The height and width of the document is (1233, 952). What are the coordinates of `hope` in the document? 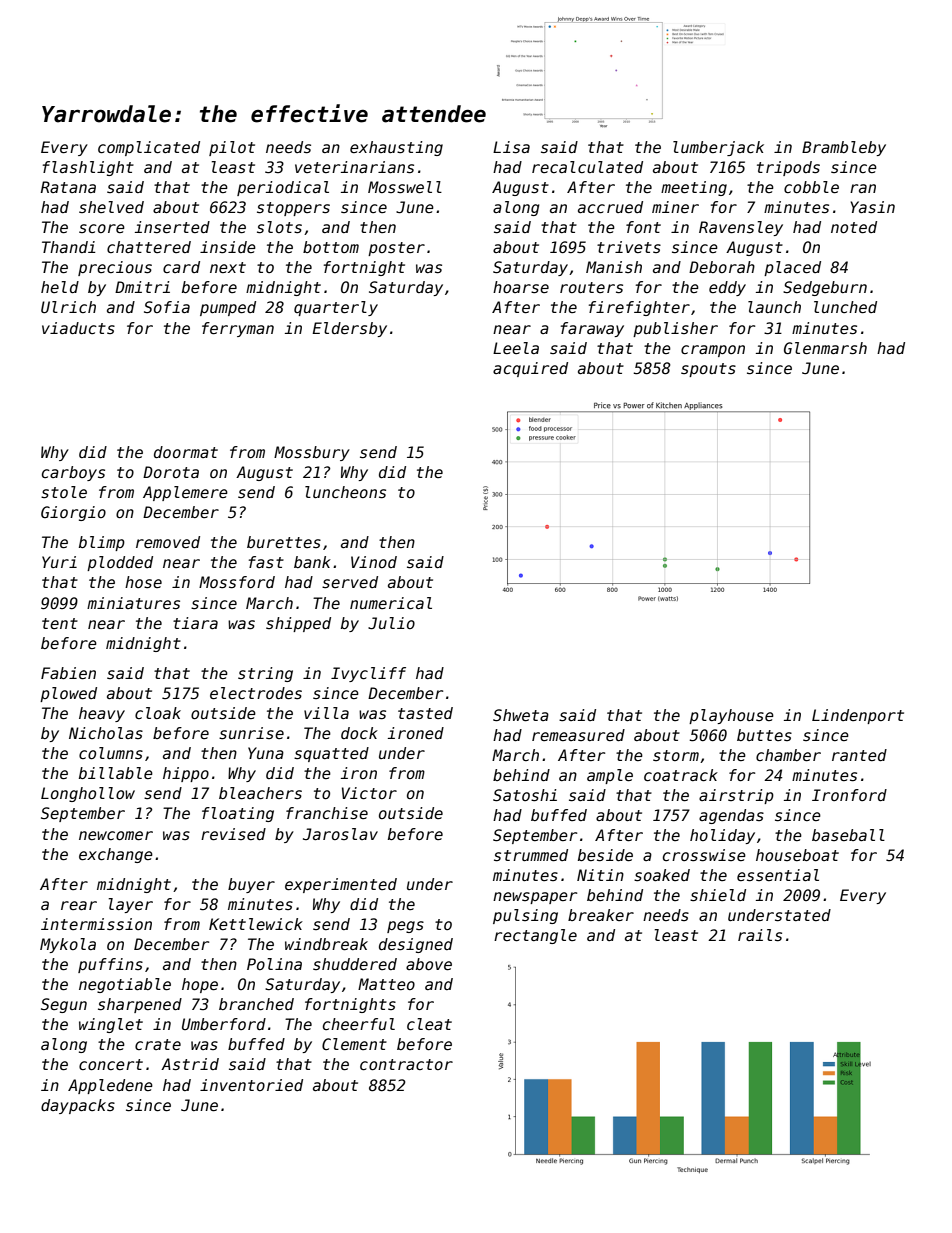 It's located at (200, 985).
